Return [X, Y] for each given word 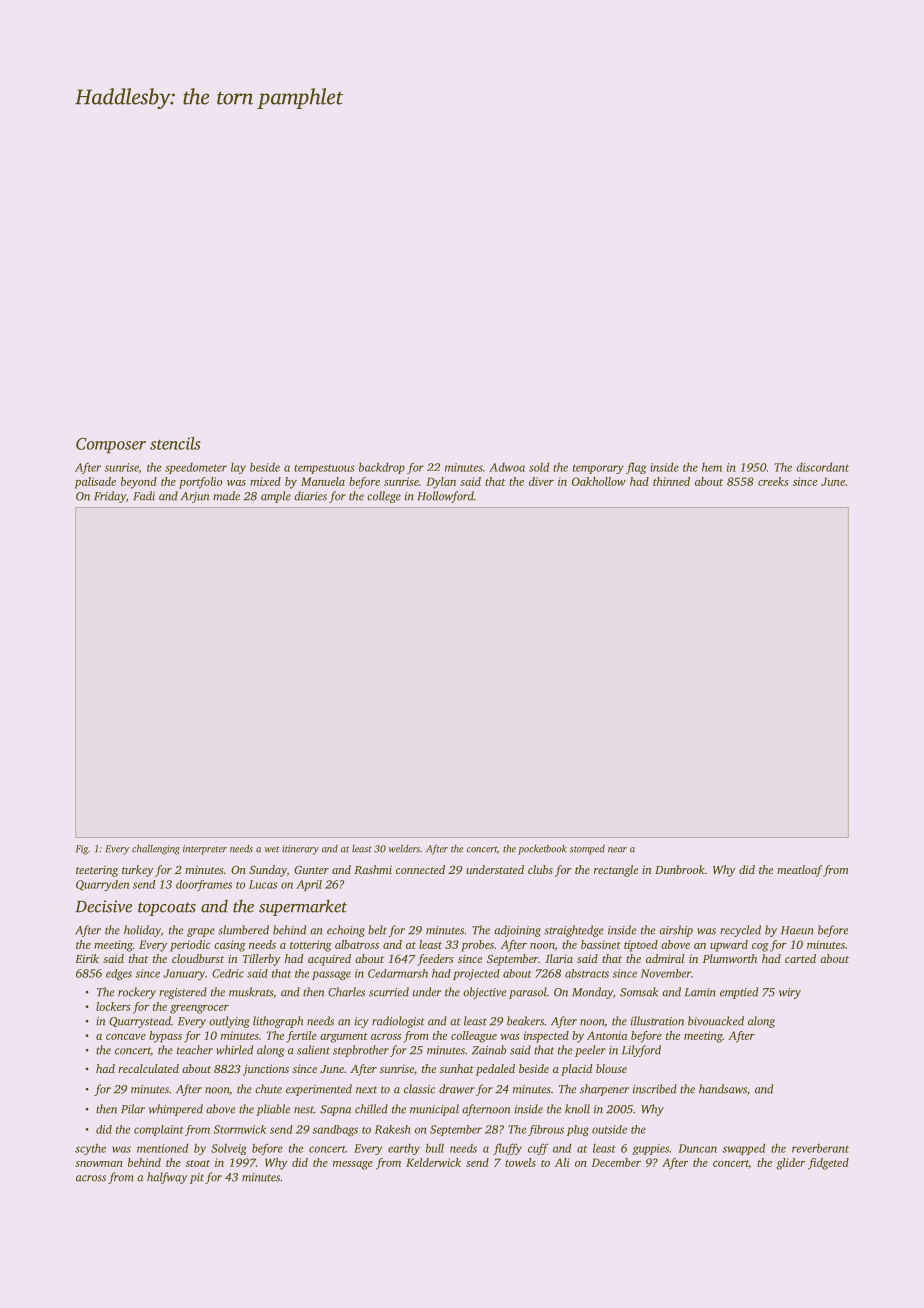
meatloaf [800, 871]
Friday [110, 497]
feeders [435, 960]
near [617, 850]
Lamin [700, 992]
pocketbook [542, 850]
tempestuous [324, 469]
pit [197, 1178]
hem [712, 467]
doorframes [204, 885]
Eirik [87, 958]
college [384, 497]
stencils [175, 443]
